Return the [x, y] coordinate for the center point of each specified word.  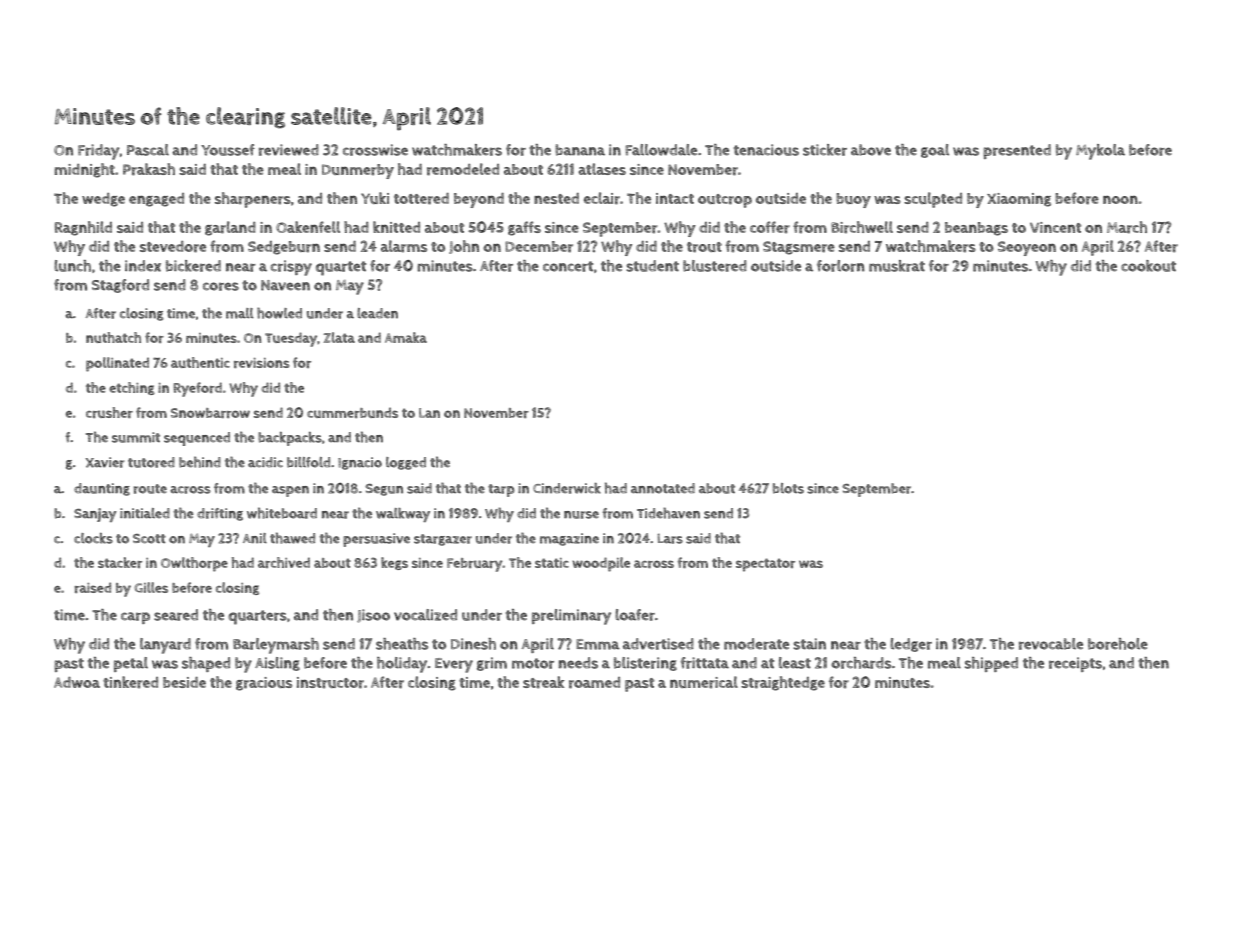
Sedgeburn [284, 248]
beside [184, 682]
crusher [109, 412]
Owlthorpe [194, 564]
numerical [704, 682]
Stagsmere [799, 248]
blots [788, 488]
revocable [1051, 644]
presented [1017, 151]
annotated [663, 488]
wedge [103, 200]
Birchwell [862, 227]
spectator [765, 565]
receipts [1075, 664]
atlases [602, 169]
